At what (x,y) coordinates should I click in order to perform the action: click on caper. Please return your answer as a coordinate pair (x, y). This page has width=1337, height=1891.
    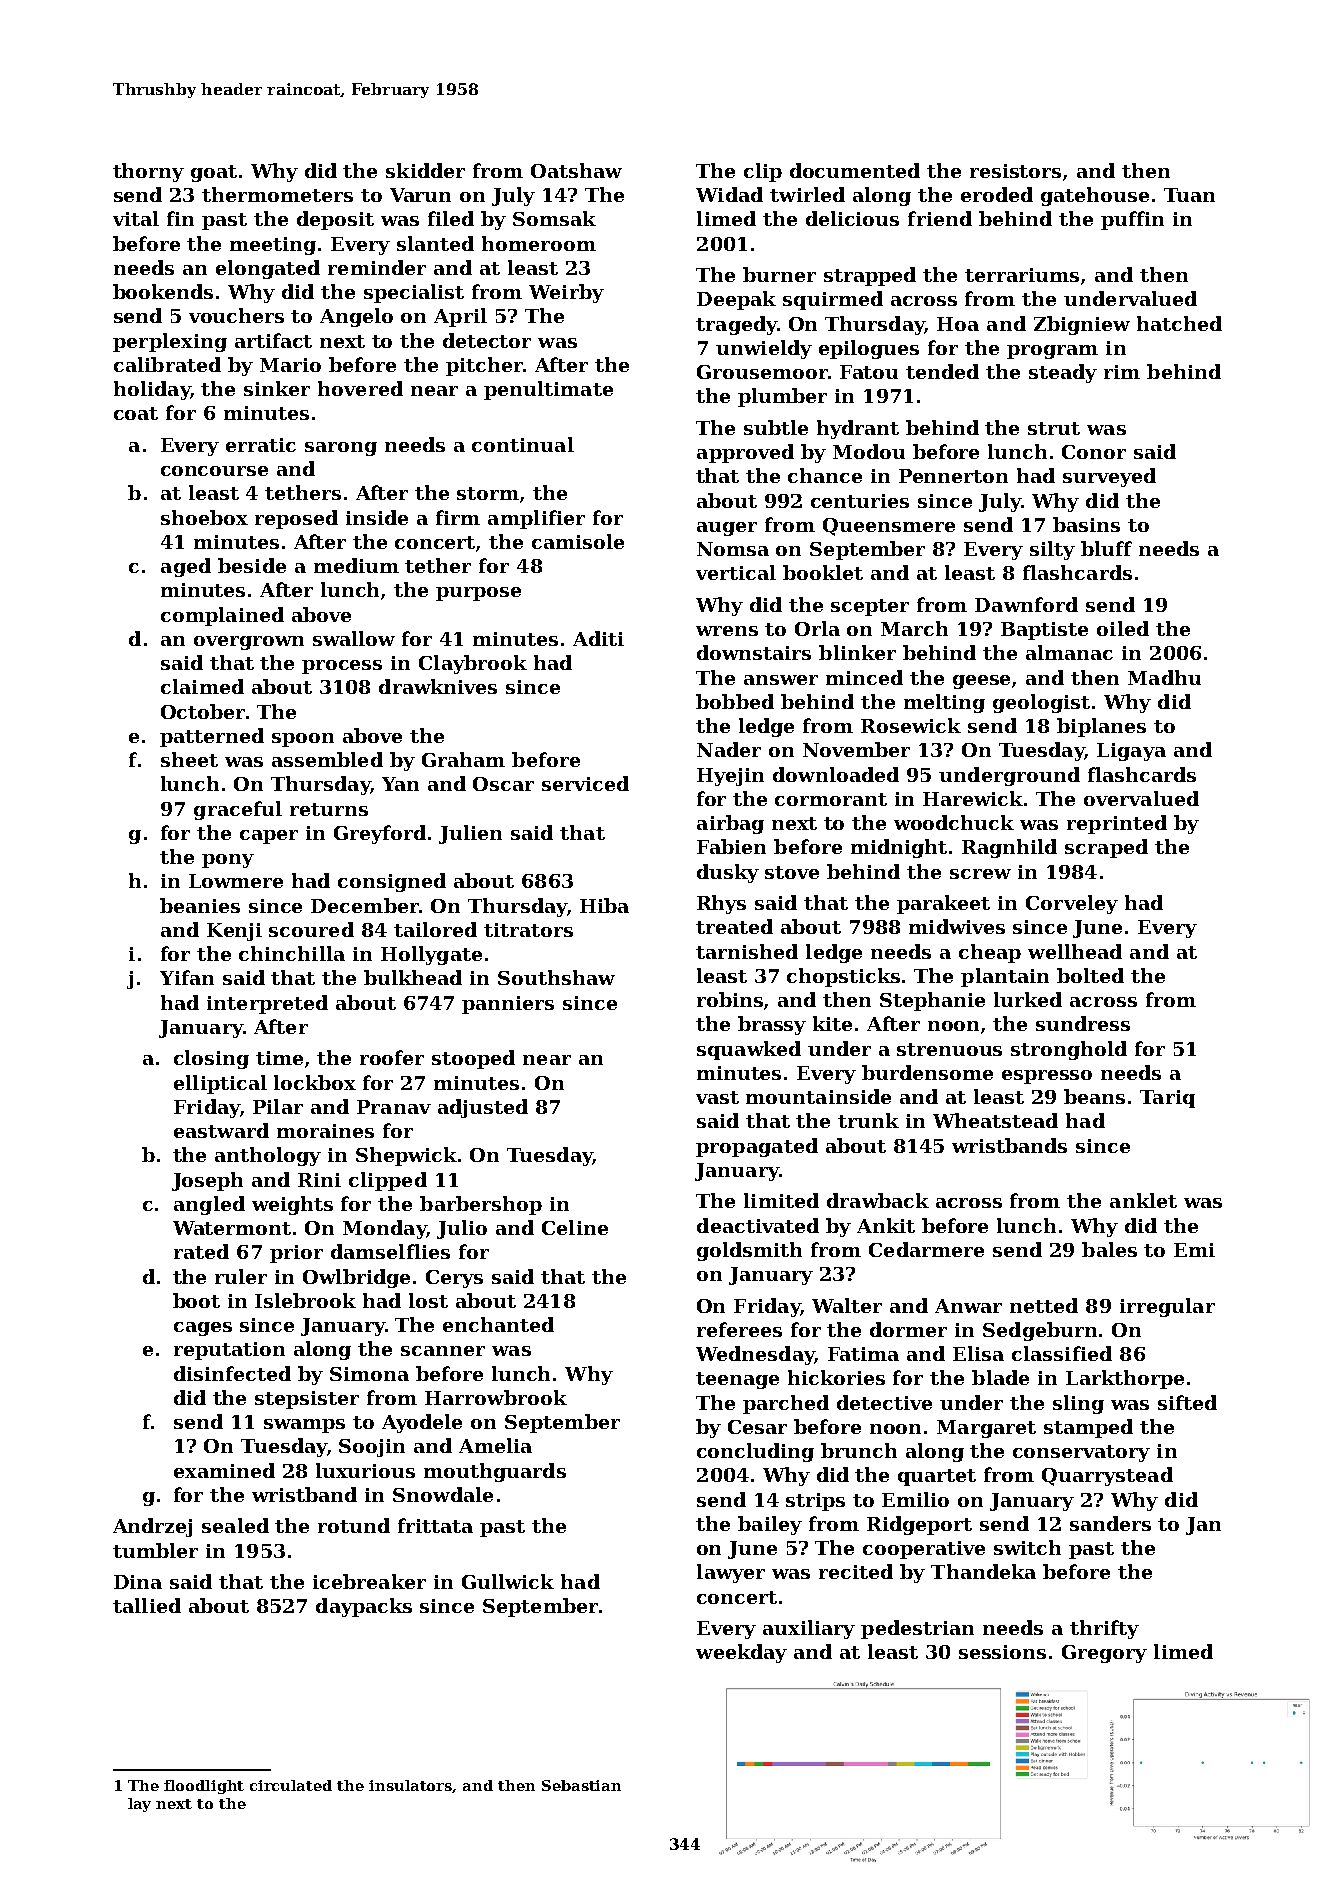
    Looking at the image, I should click on (269, 837).
